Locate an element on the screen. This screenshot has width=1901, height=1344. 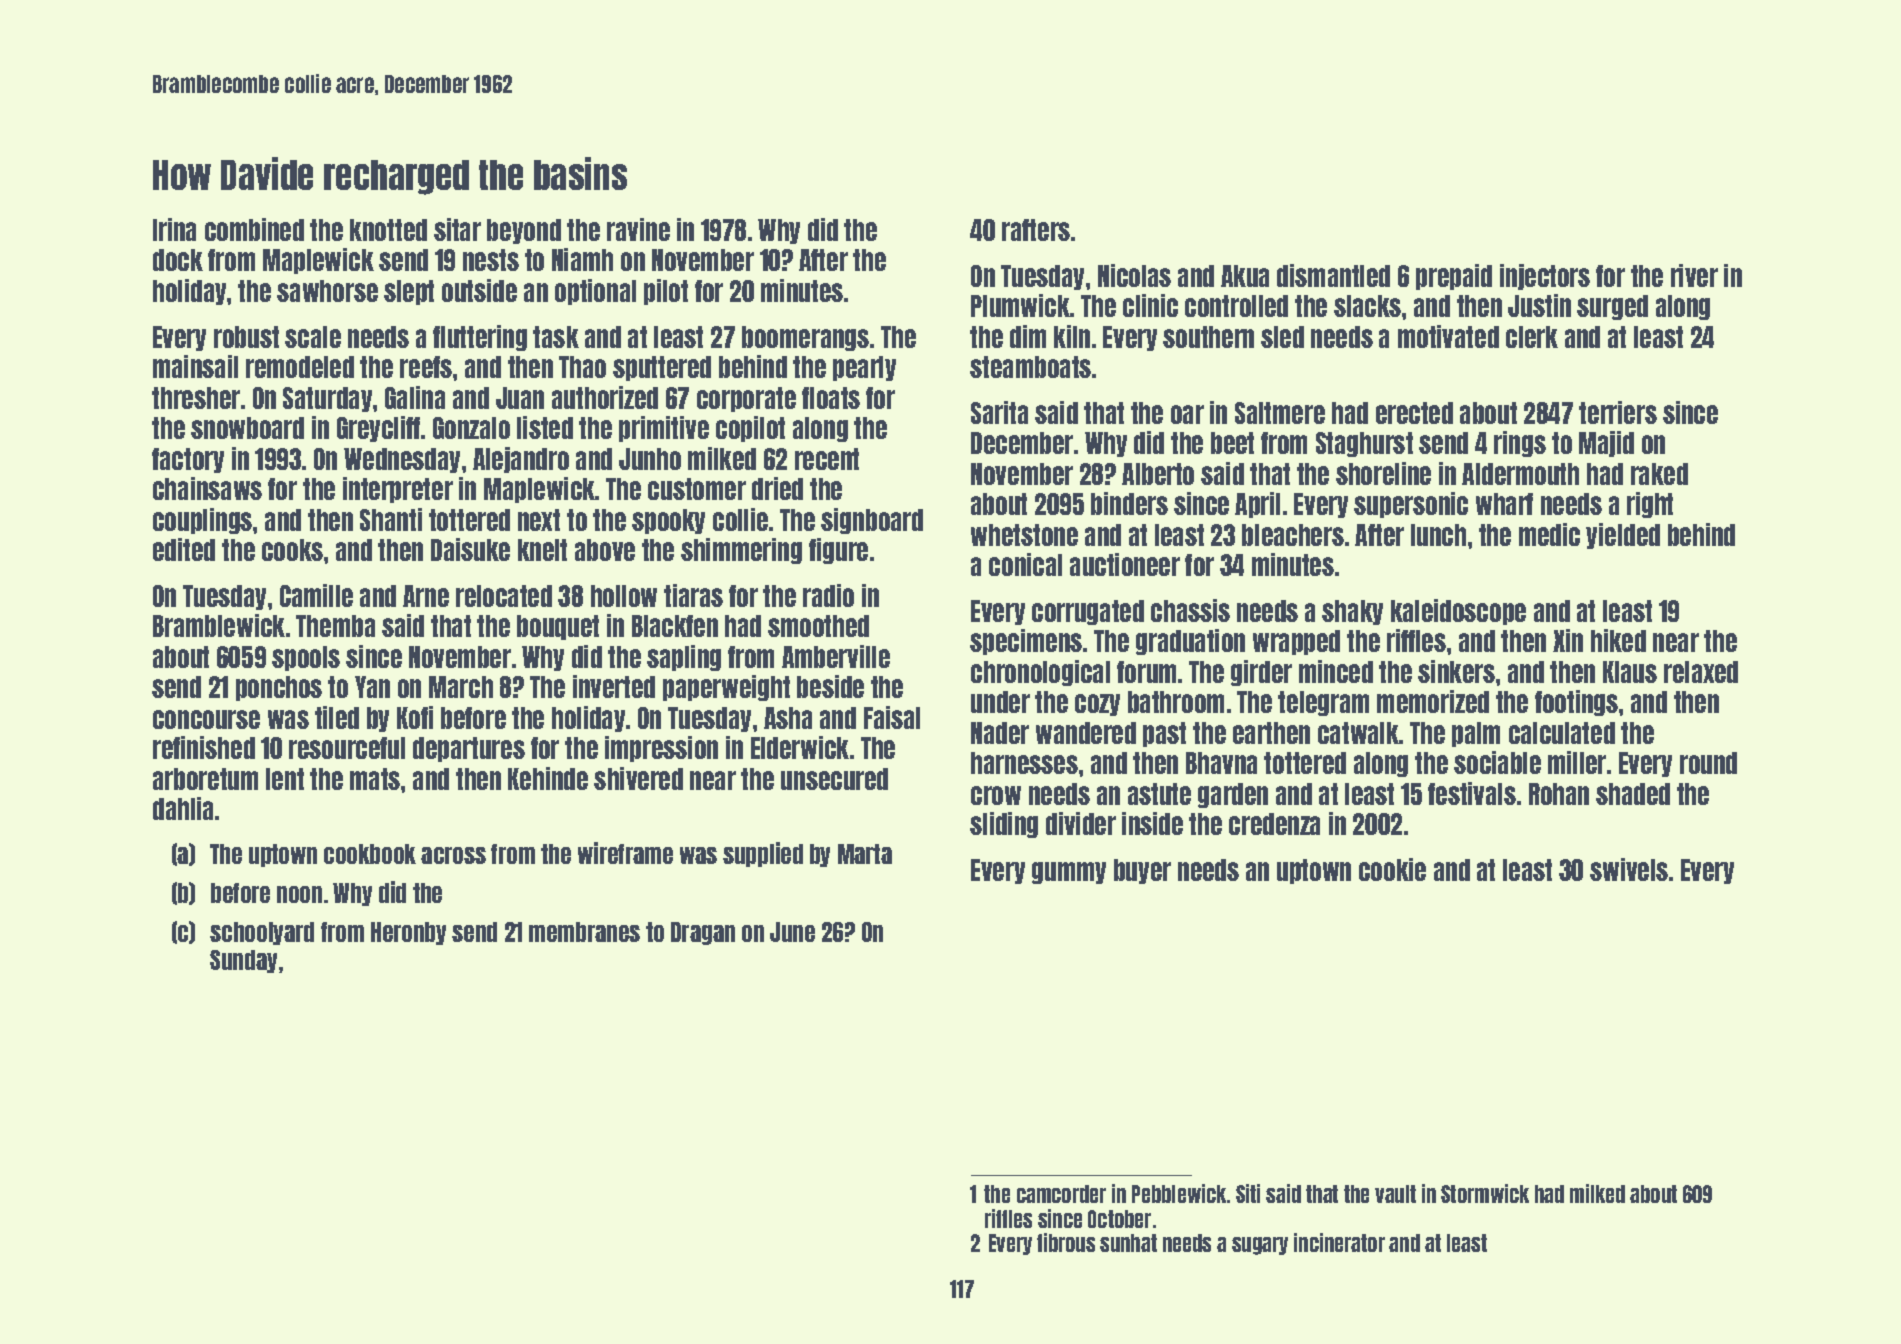
membranes is located at coordinates (584, 932).
